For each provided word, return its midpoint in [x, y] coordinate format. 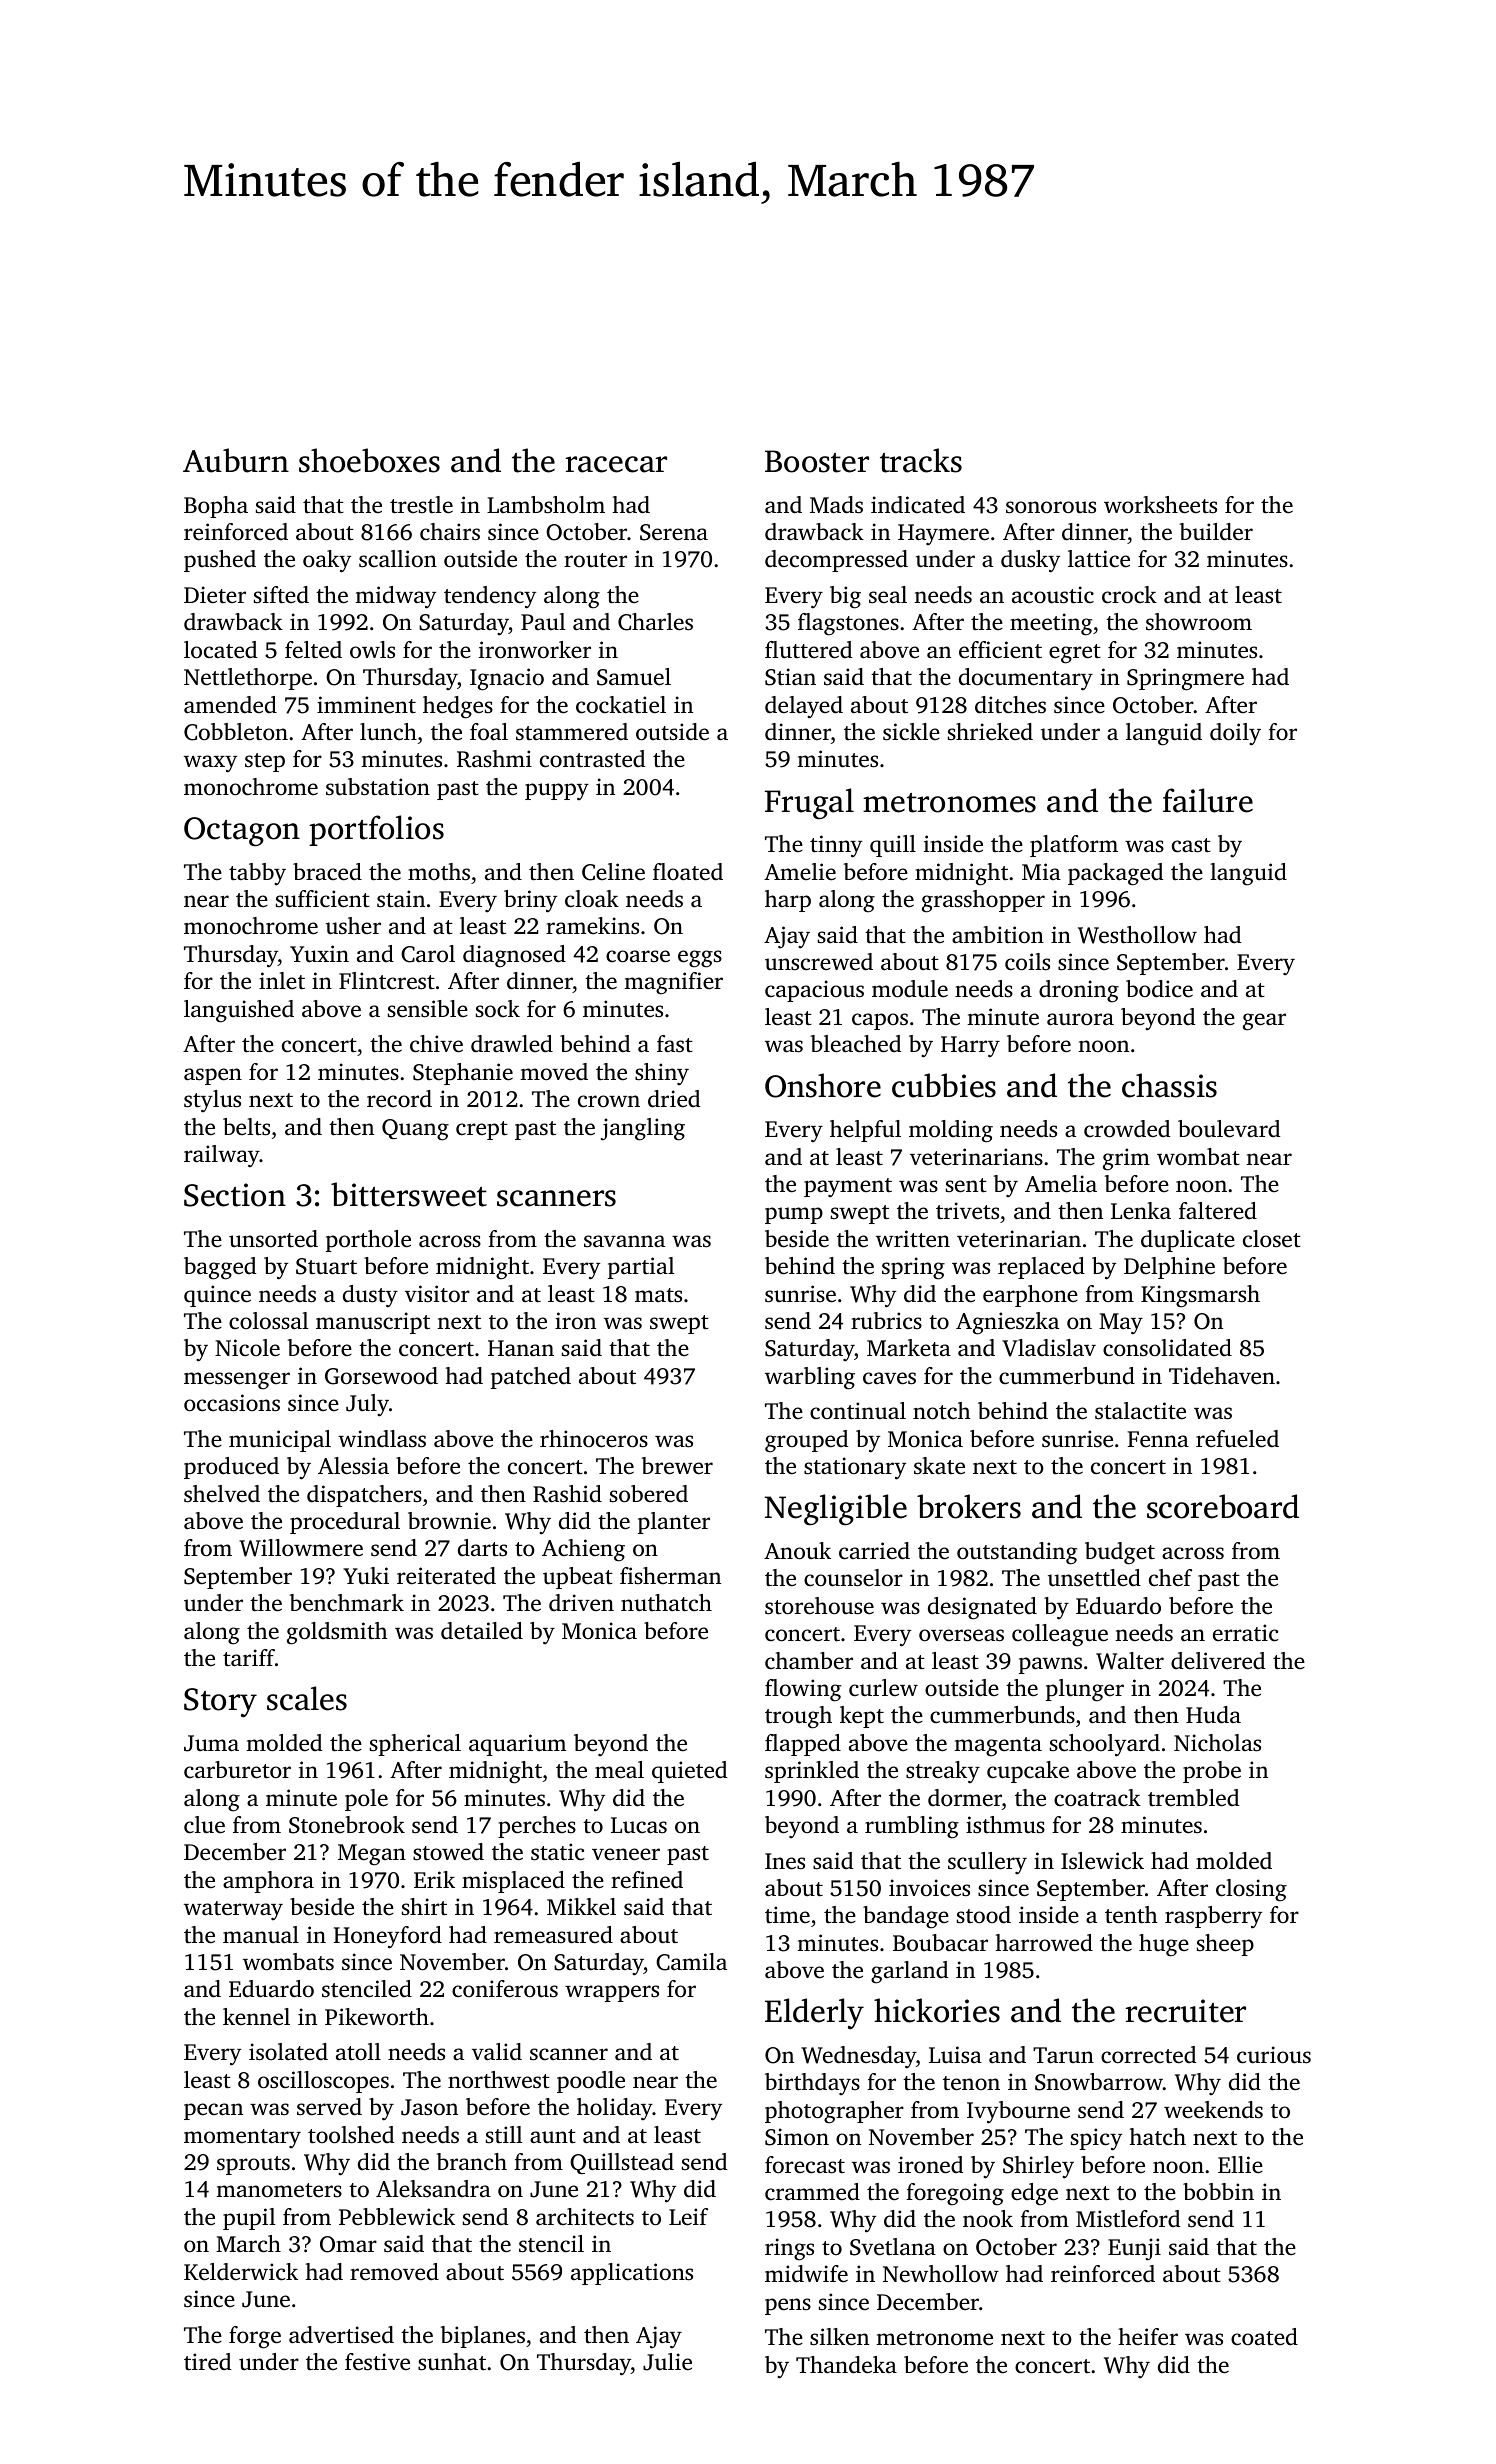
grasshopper [983, 901]
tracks [921, 460]
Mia [1041, 871]
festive [377, 2362]
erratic [1246, 1633]
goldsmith [337, 1633]
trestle [421, 505]
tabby [257, 874]
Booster [817, 461]
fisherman [670, 1576]
